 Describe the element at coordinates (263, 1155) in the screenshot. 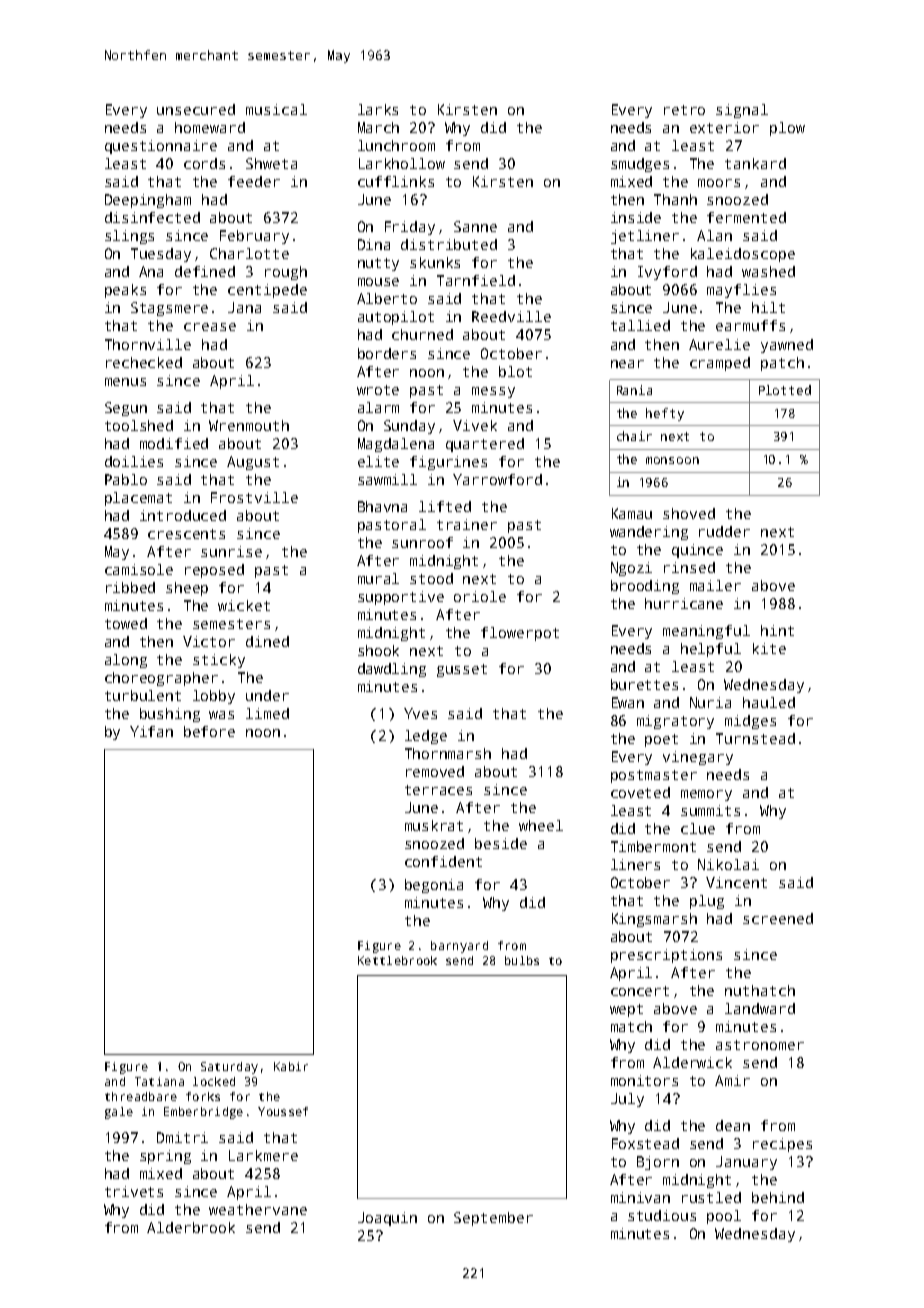

I see `Larkmere` at that location.
